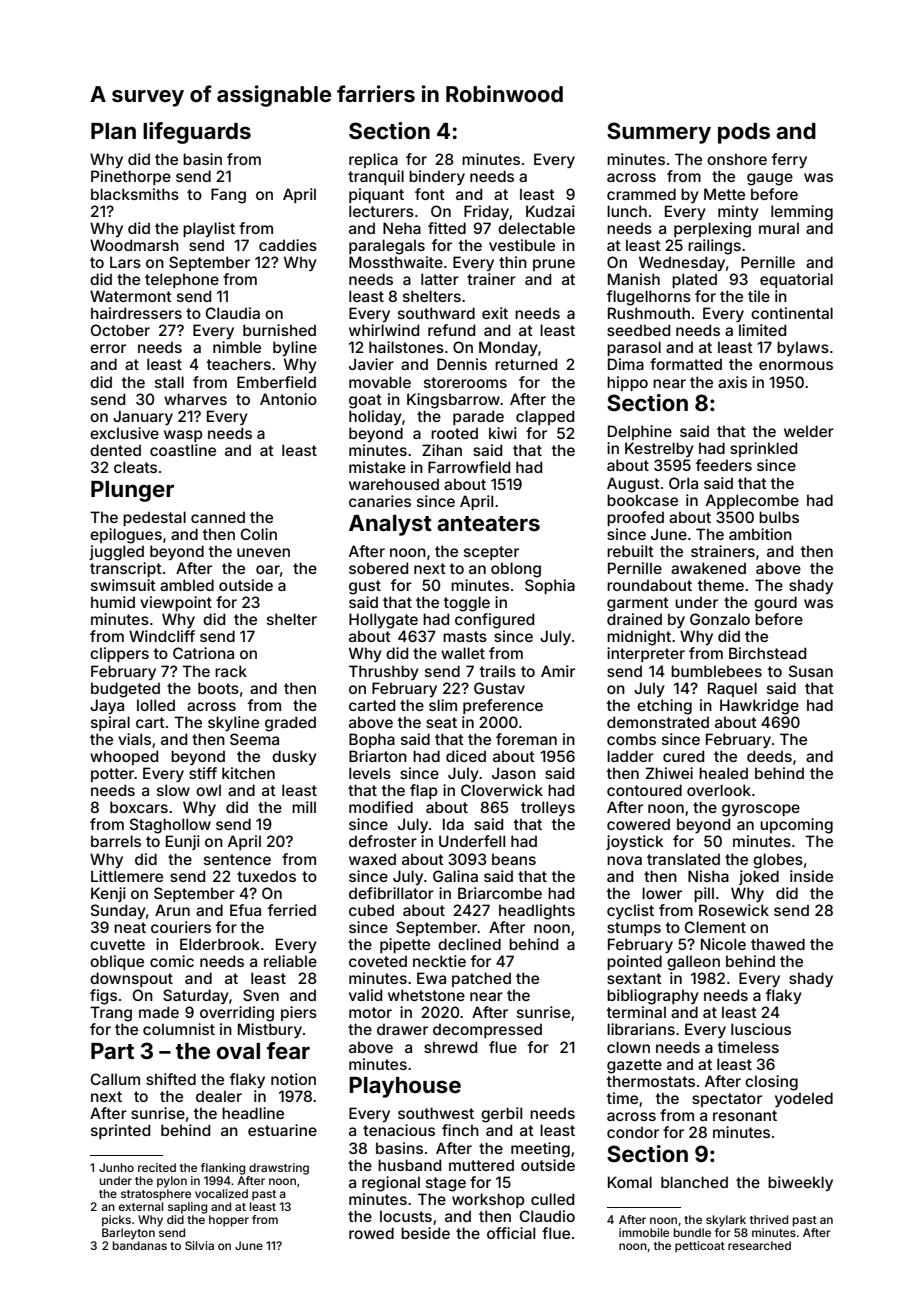  What do you see at coordinates (113, 131) in the page?
I see `Plan` at bounding box center [113, 131].
